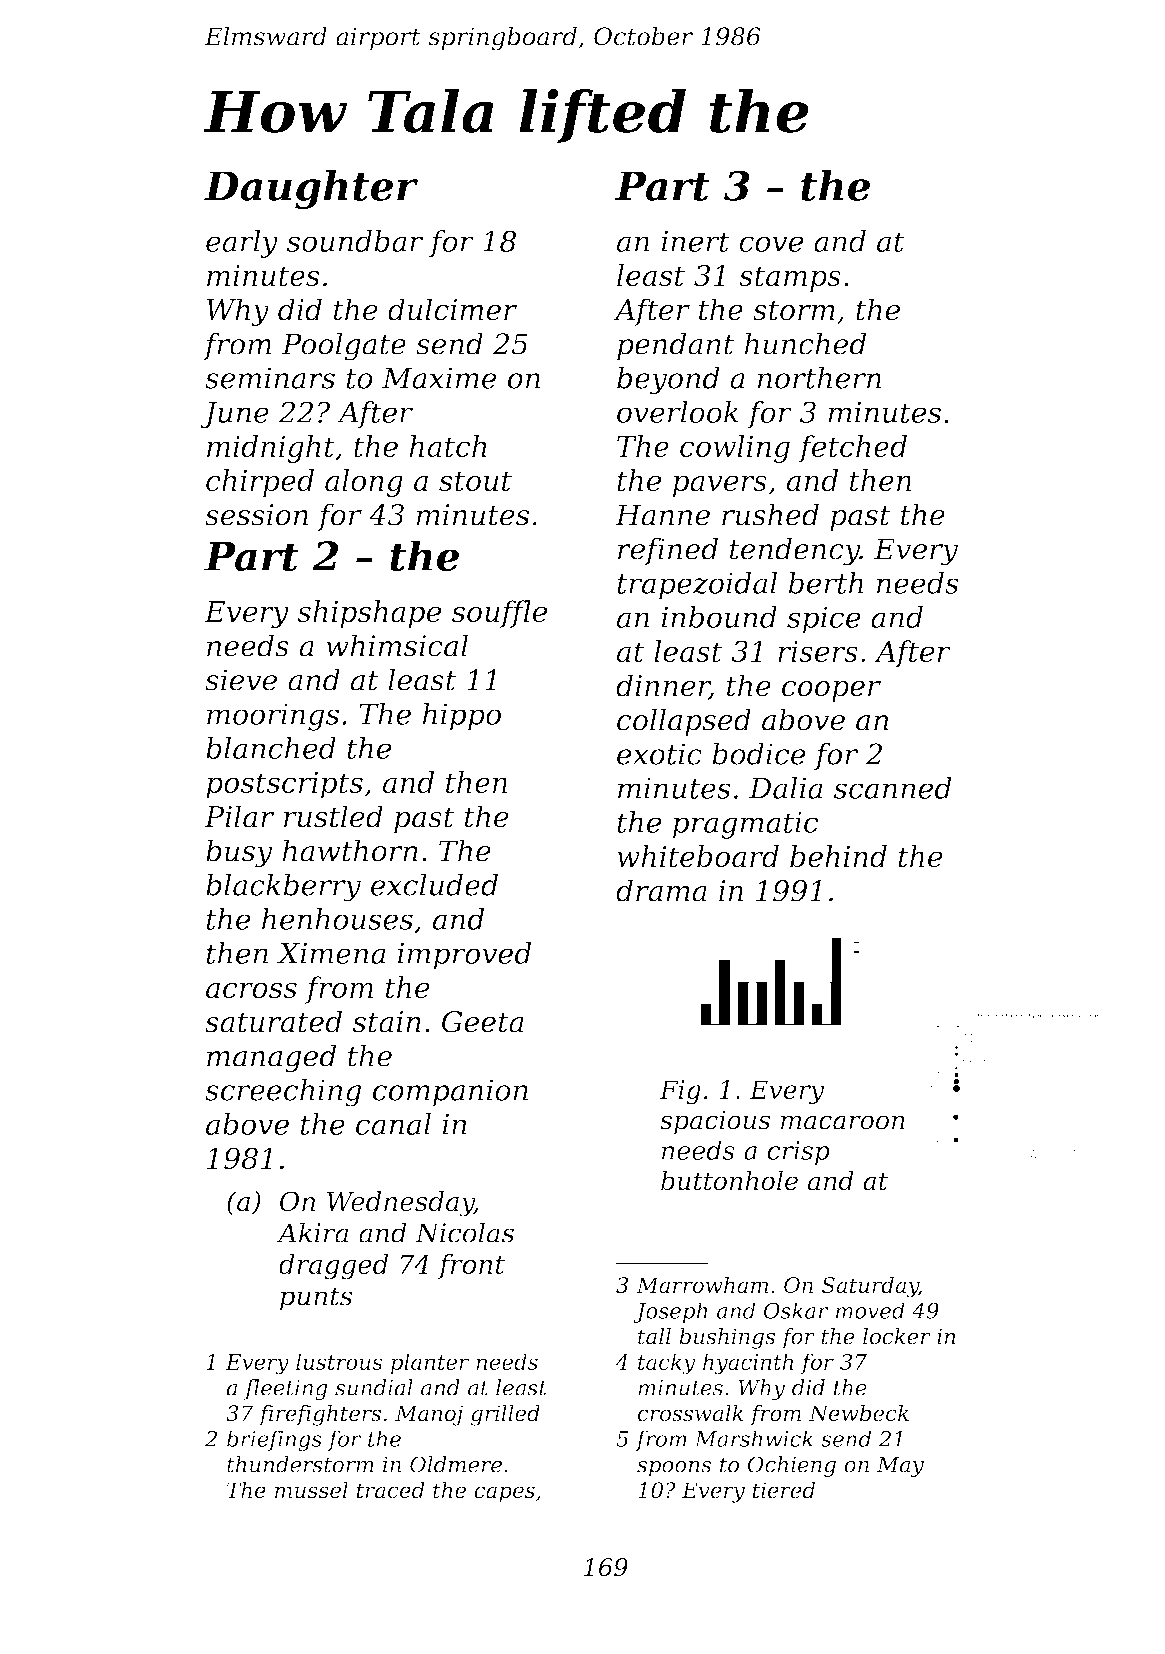 This screenshot has height=1654, width=1165. Describe the element at coordinates (271, 449) in the screenshot. I see `midnight` at that location.
